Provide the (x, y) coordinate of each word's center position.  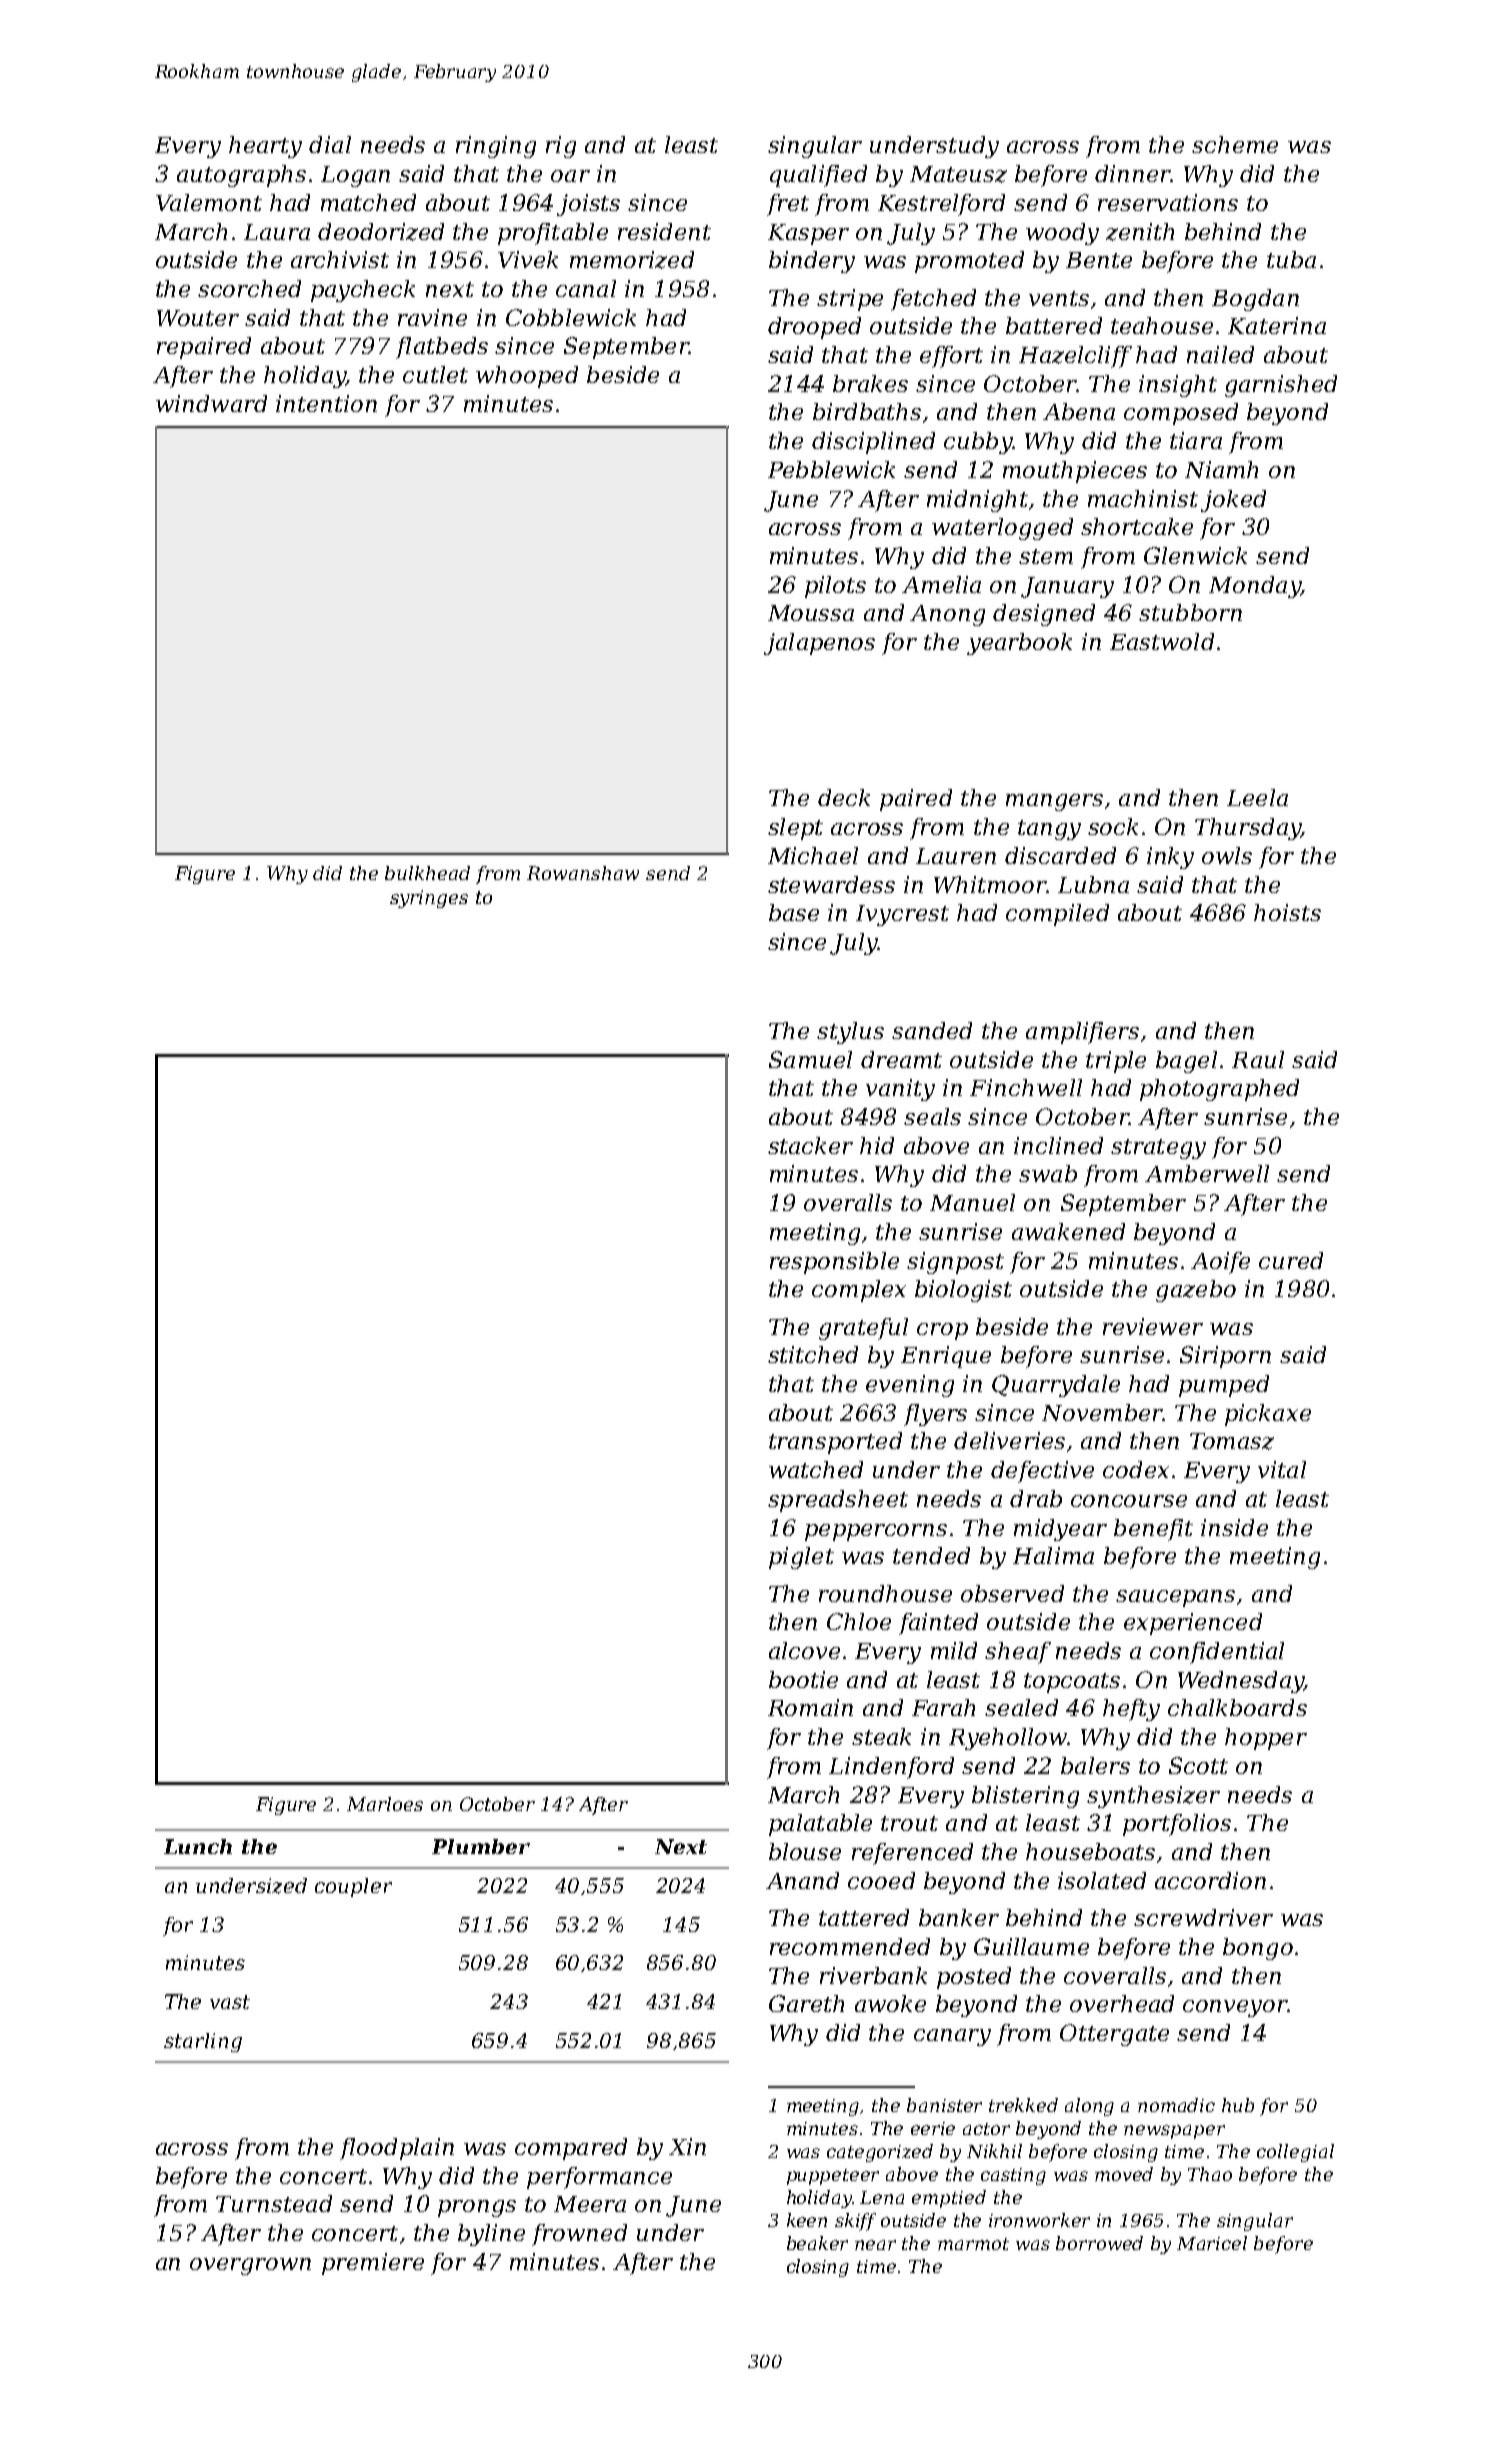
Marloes (385, 1804)
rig (561, 147)
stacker (810, 1145)
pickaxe (1268, 1415)
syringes (429, 899)
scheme (1235, 144)
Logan (355, 176)
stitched (813, 1354)
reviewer (1153, 1326)
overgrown (250, 2266)
